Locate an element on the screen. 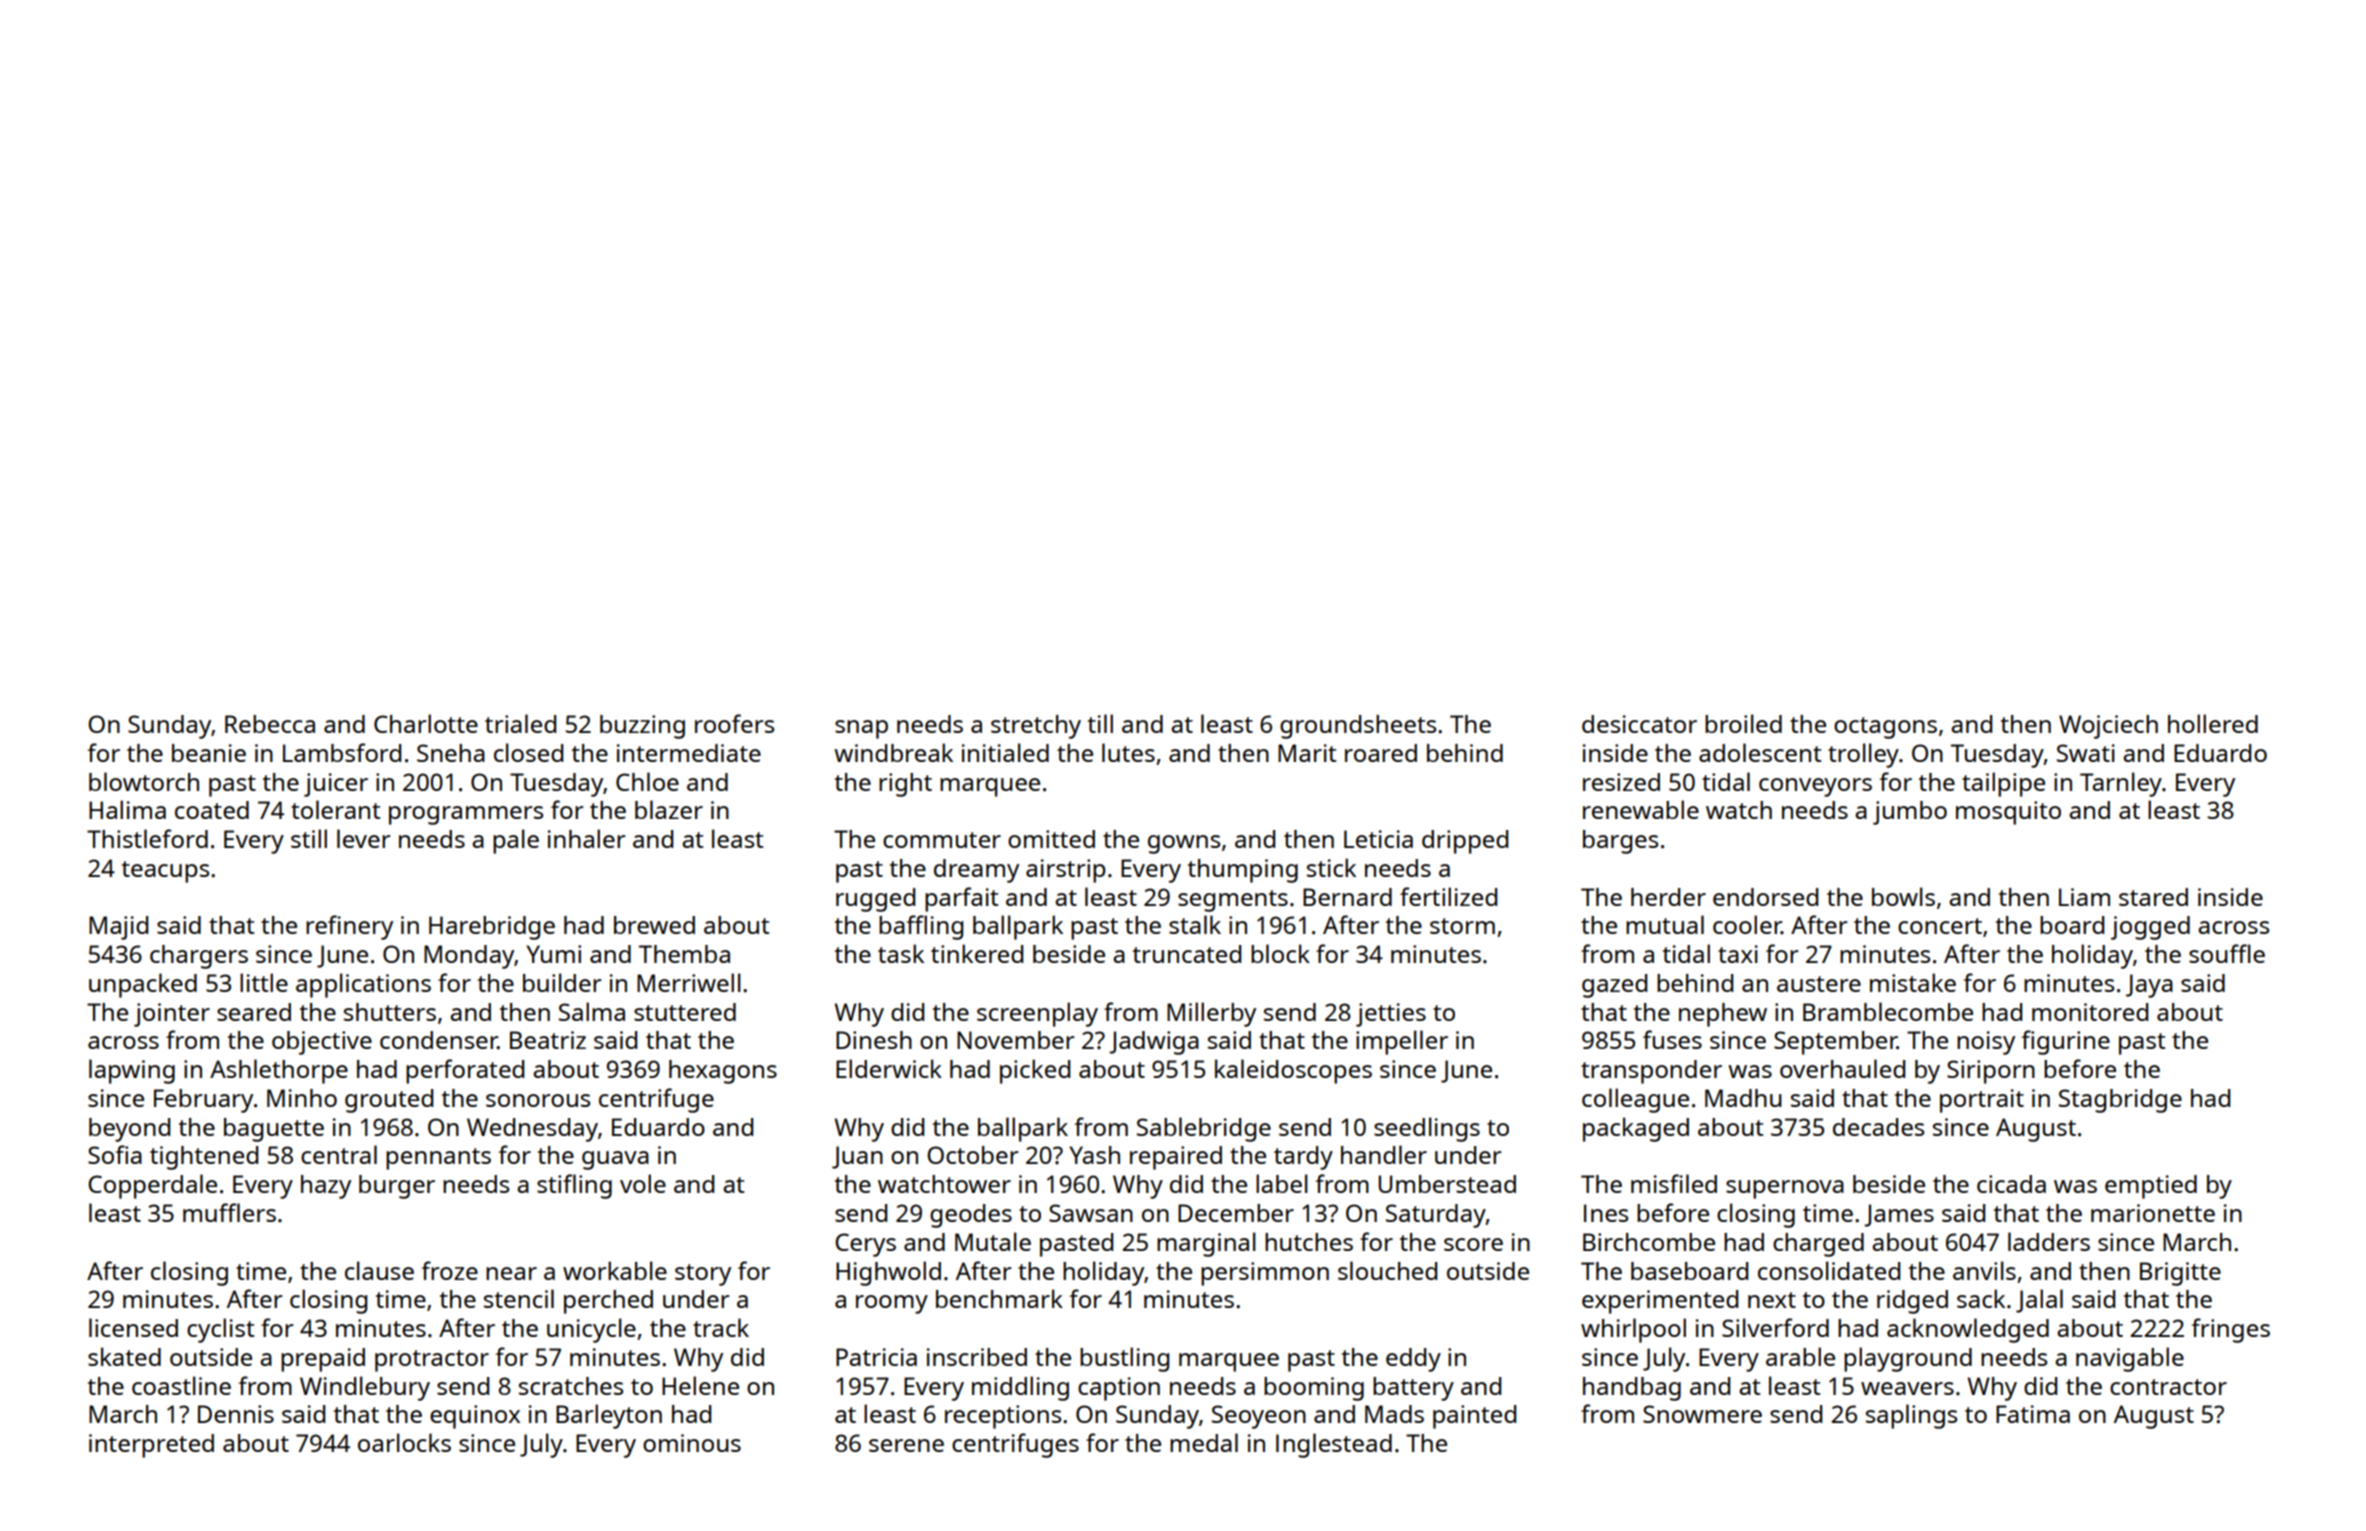 This screenshot has width=2366, height=1531. hollered is located at coordinates (2213, 723).
